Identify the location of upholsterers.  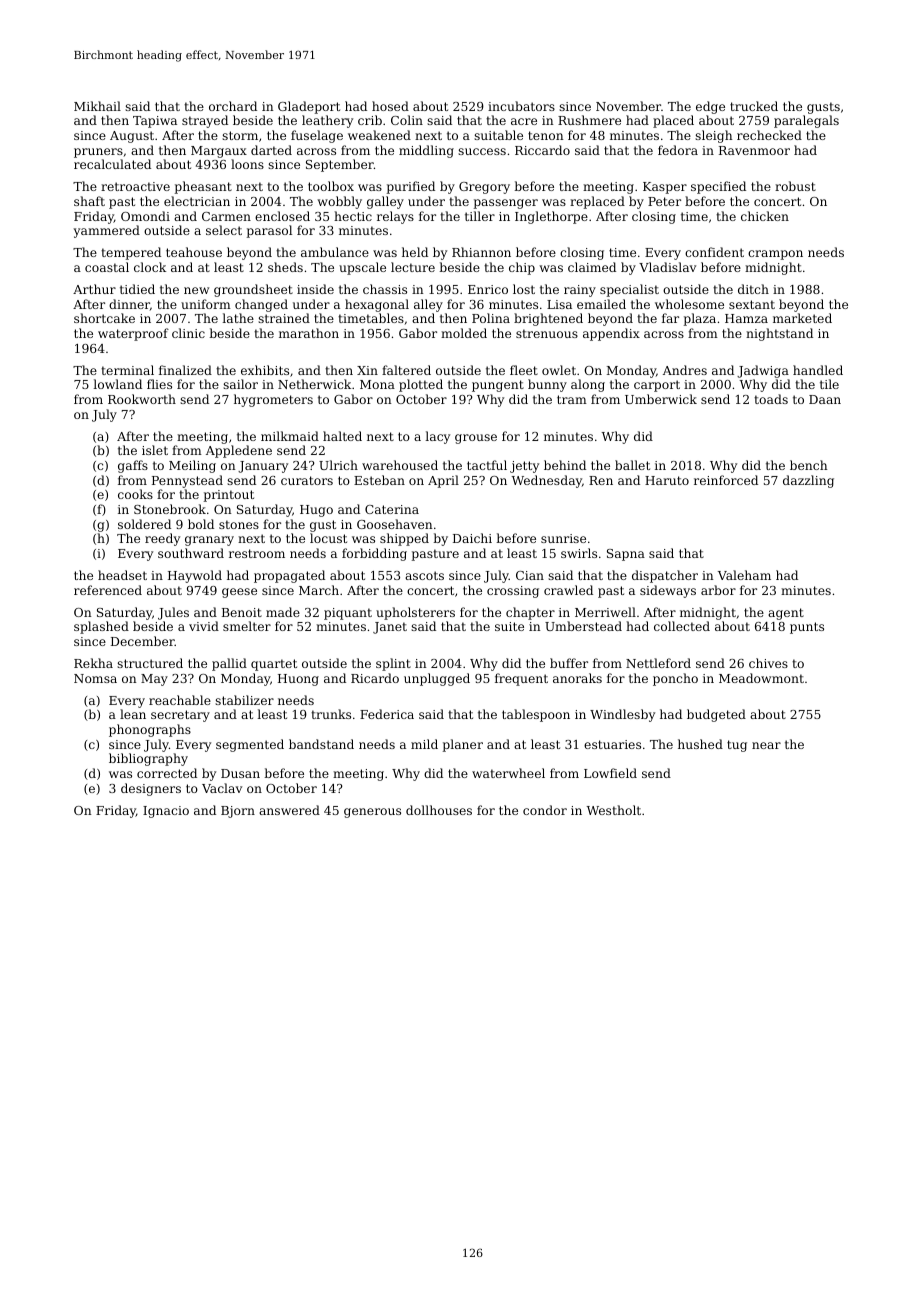
(415, 613).
